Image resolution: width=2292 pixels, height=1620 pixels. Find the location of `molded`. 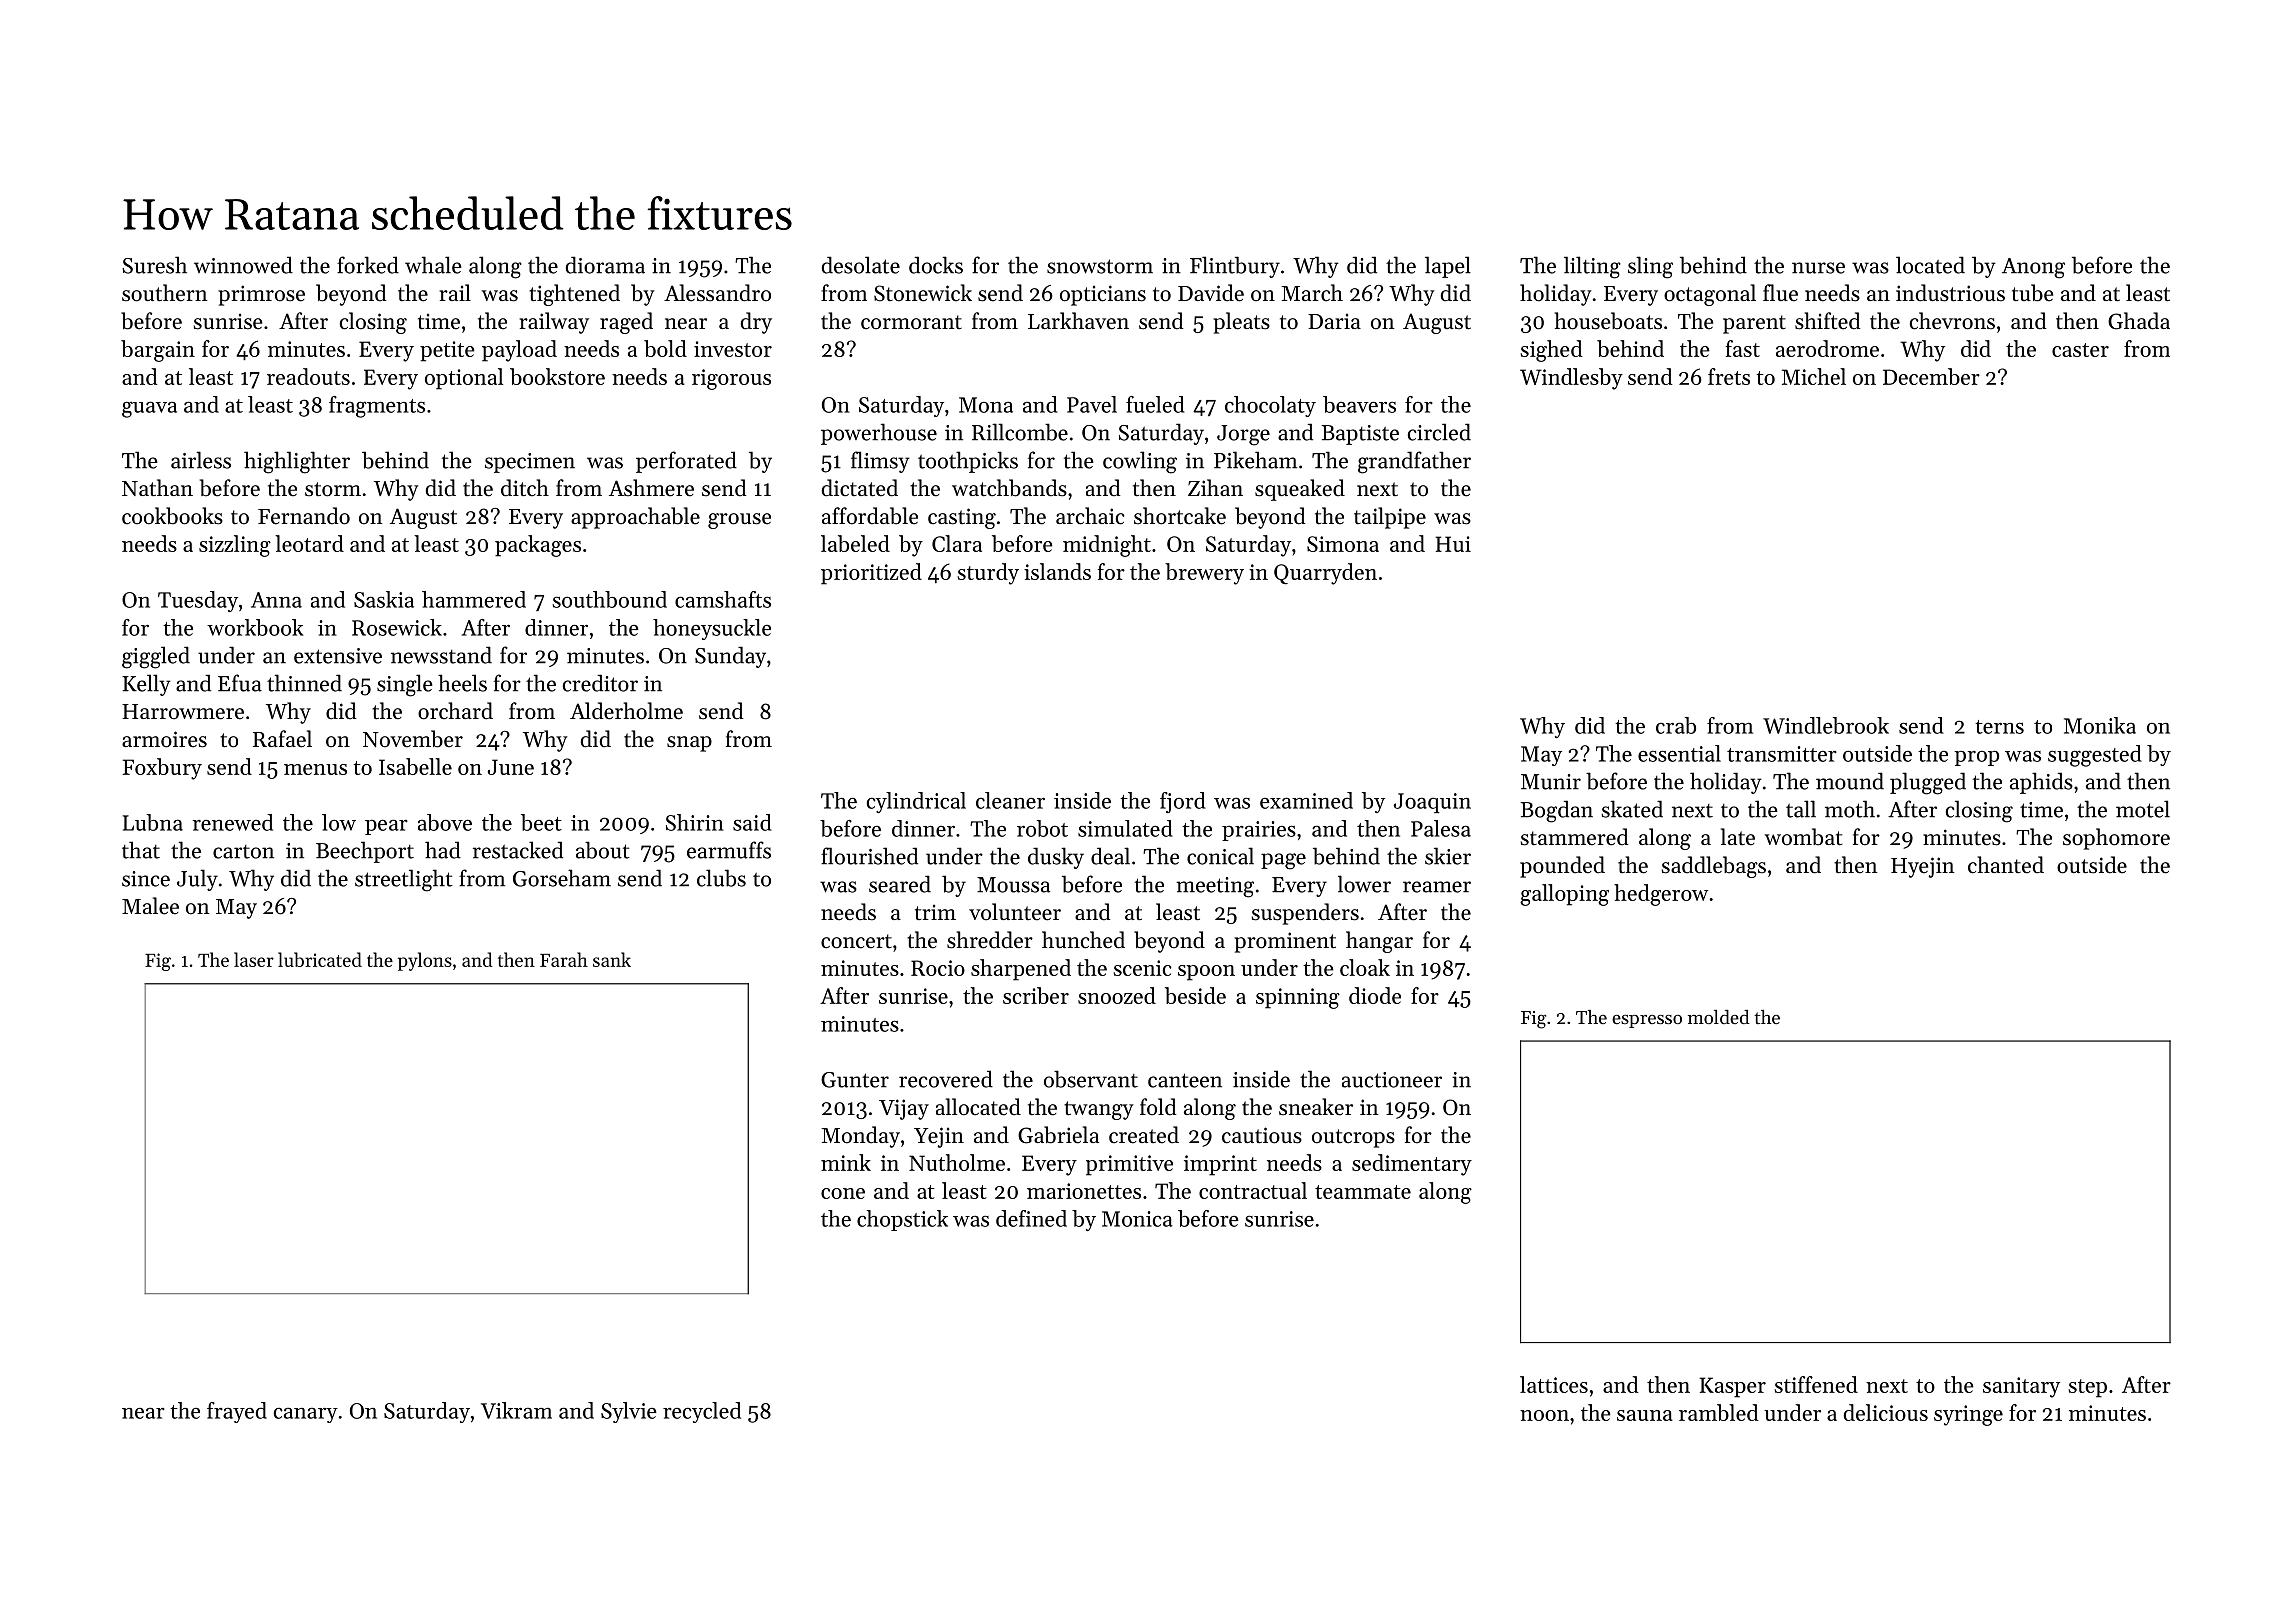

molded is located at coordinates (1719, 1017).
